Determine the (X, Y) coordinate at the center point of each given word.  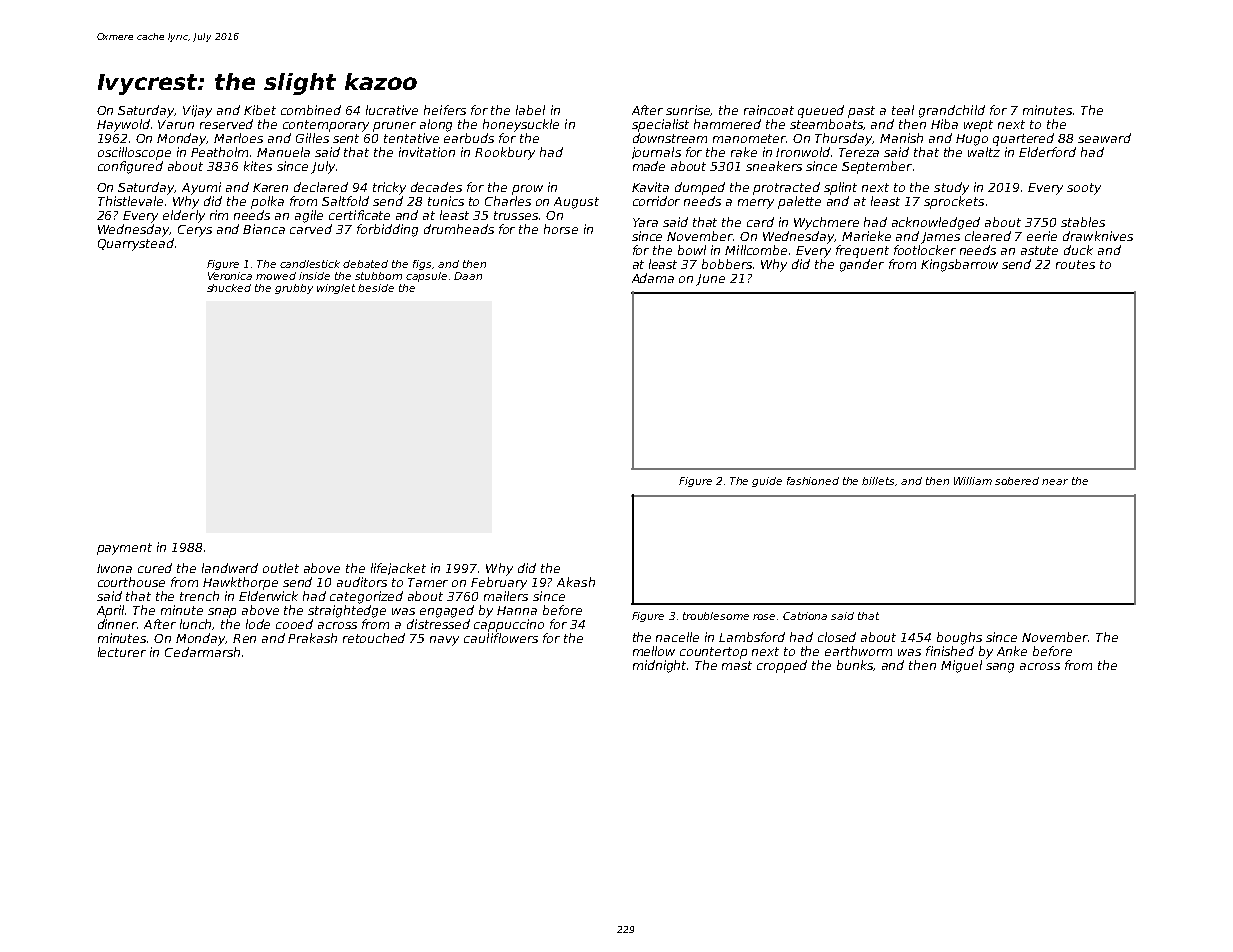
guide (767, 482)
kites (258, 166)
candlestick (310, 264)
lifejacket (398, 569)
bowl (692, 250)
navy (444, 641)
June (710, 280)
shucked (229, 288)
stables (1083, 222)
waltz (984, 152)
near (1055, 482)
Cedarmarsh (202, 652)
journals (656, 153)
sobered (1017, 481)
